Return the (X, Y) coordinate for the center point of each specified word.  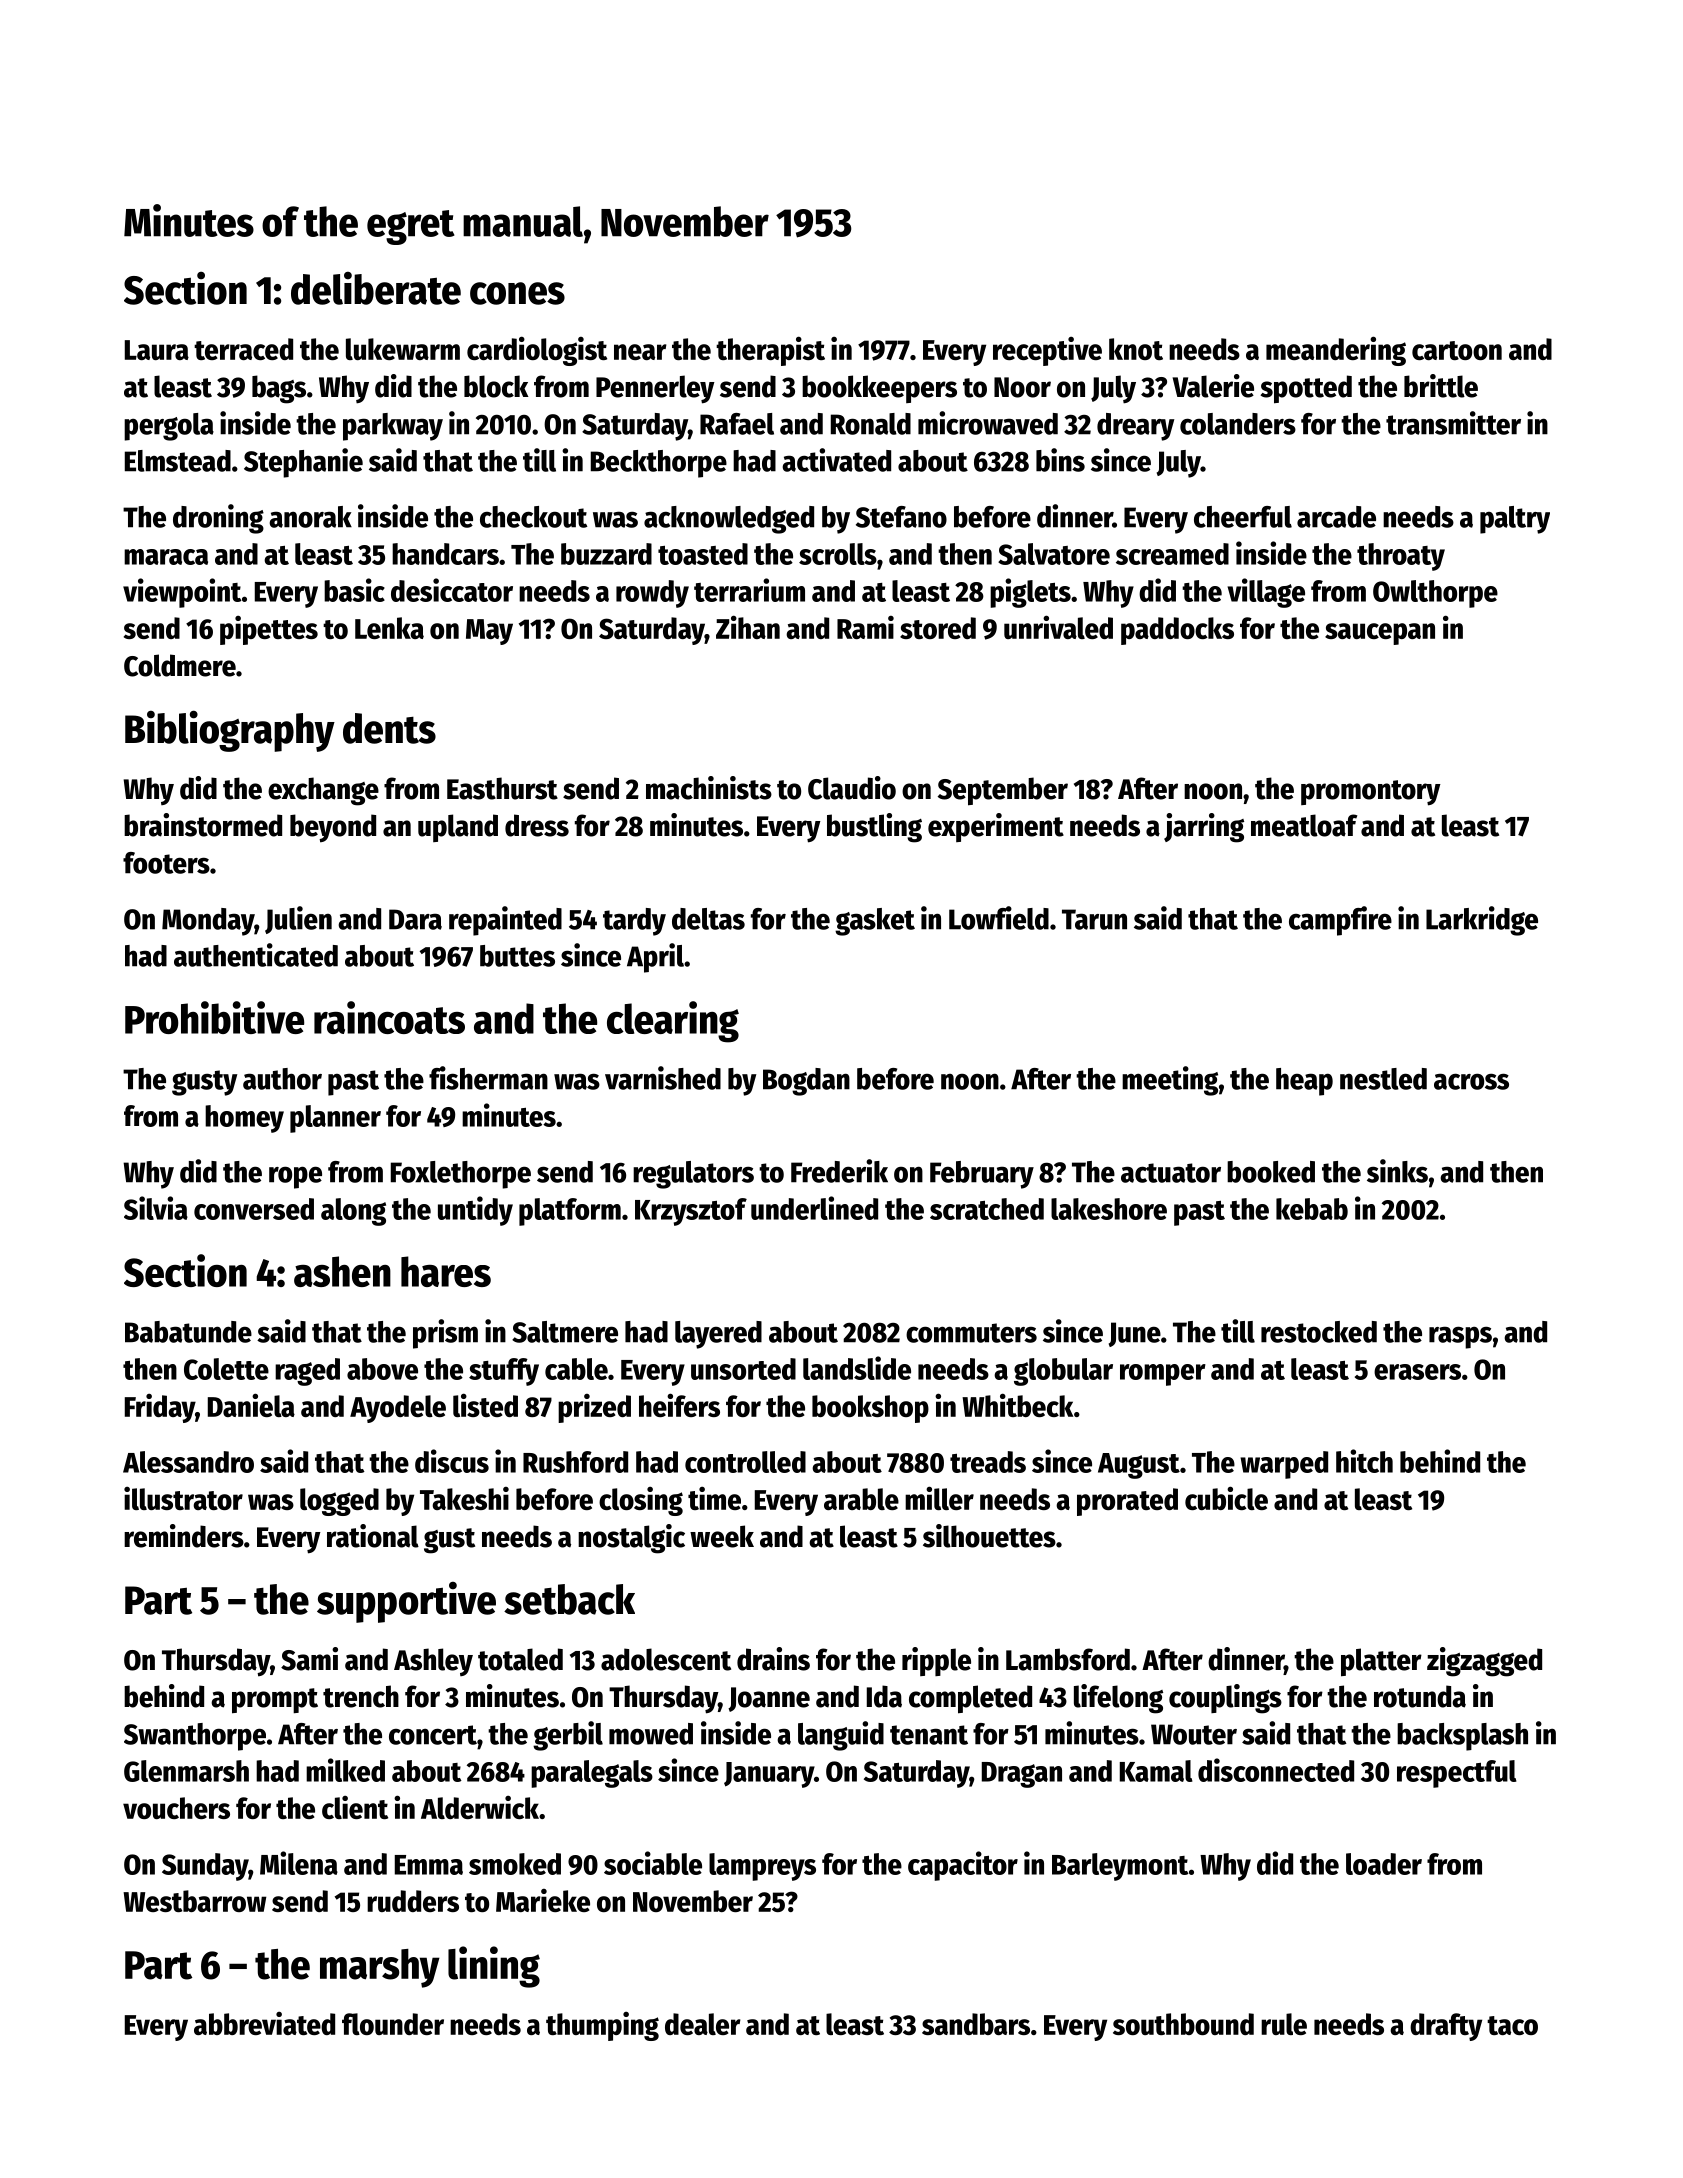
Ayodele (398, 1409)
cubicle (1226, 1498)
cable (576, 1369)
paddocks (1177, 631)
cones (517, 293)
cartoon (1457, 350)
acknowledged (729, 520)
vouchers (176, 1808)
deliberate (376, 288)
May (489, 632)
